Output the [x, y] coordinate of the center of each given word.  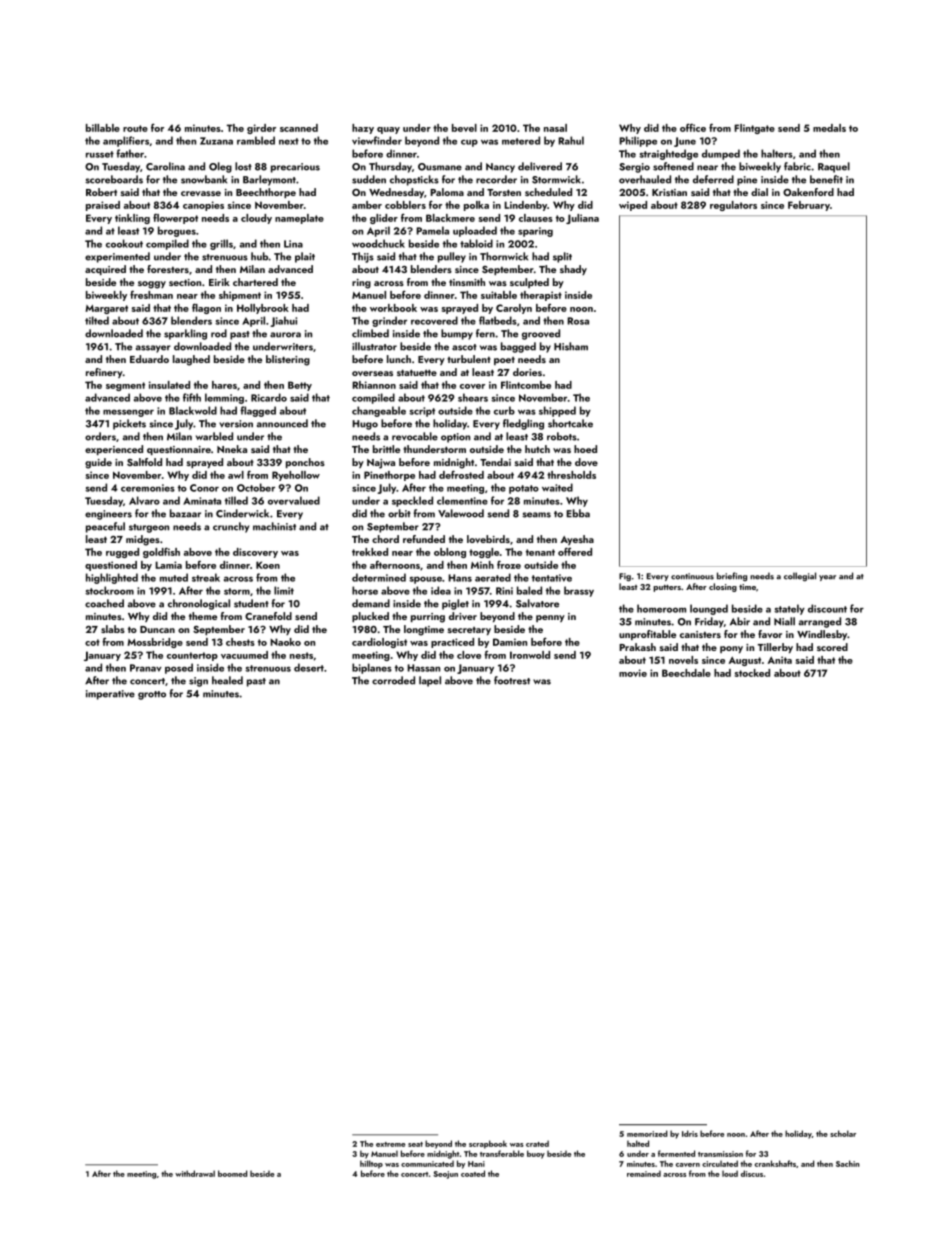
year [827, 578]
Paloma [447, 192]
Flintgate [754, 129]
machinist [274, 526]
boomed [232, 1173]
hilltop [371, 1164]
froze [509, 564]
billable [103, 128]
